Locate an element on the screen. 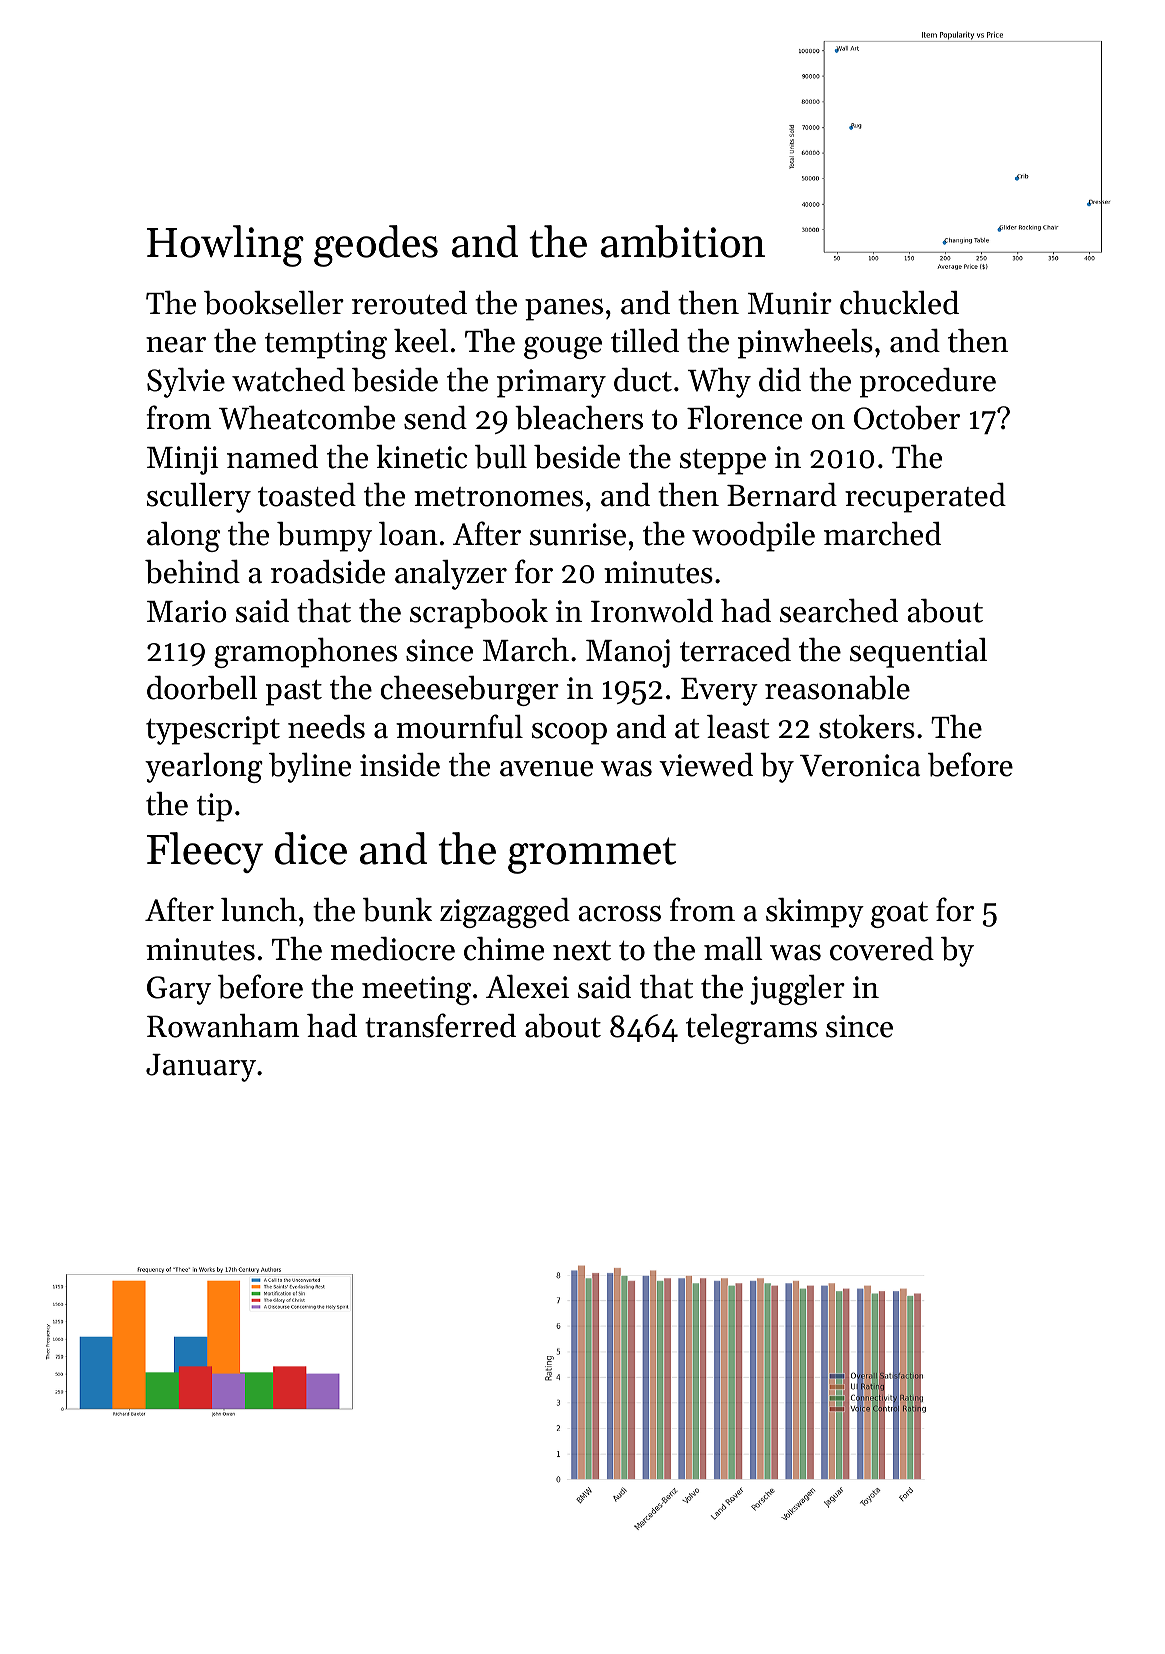 This screenshot has height=1654, width=1165. recuperated is located at coordinates (925, 498).
